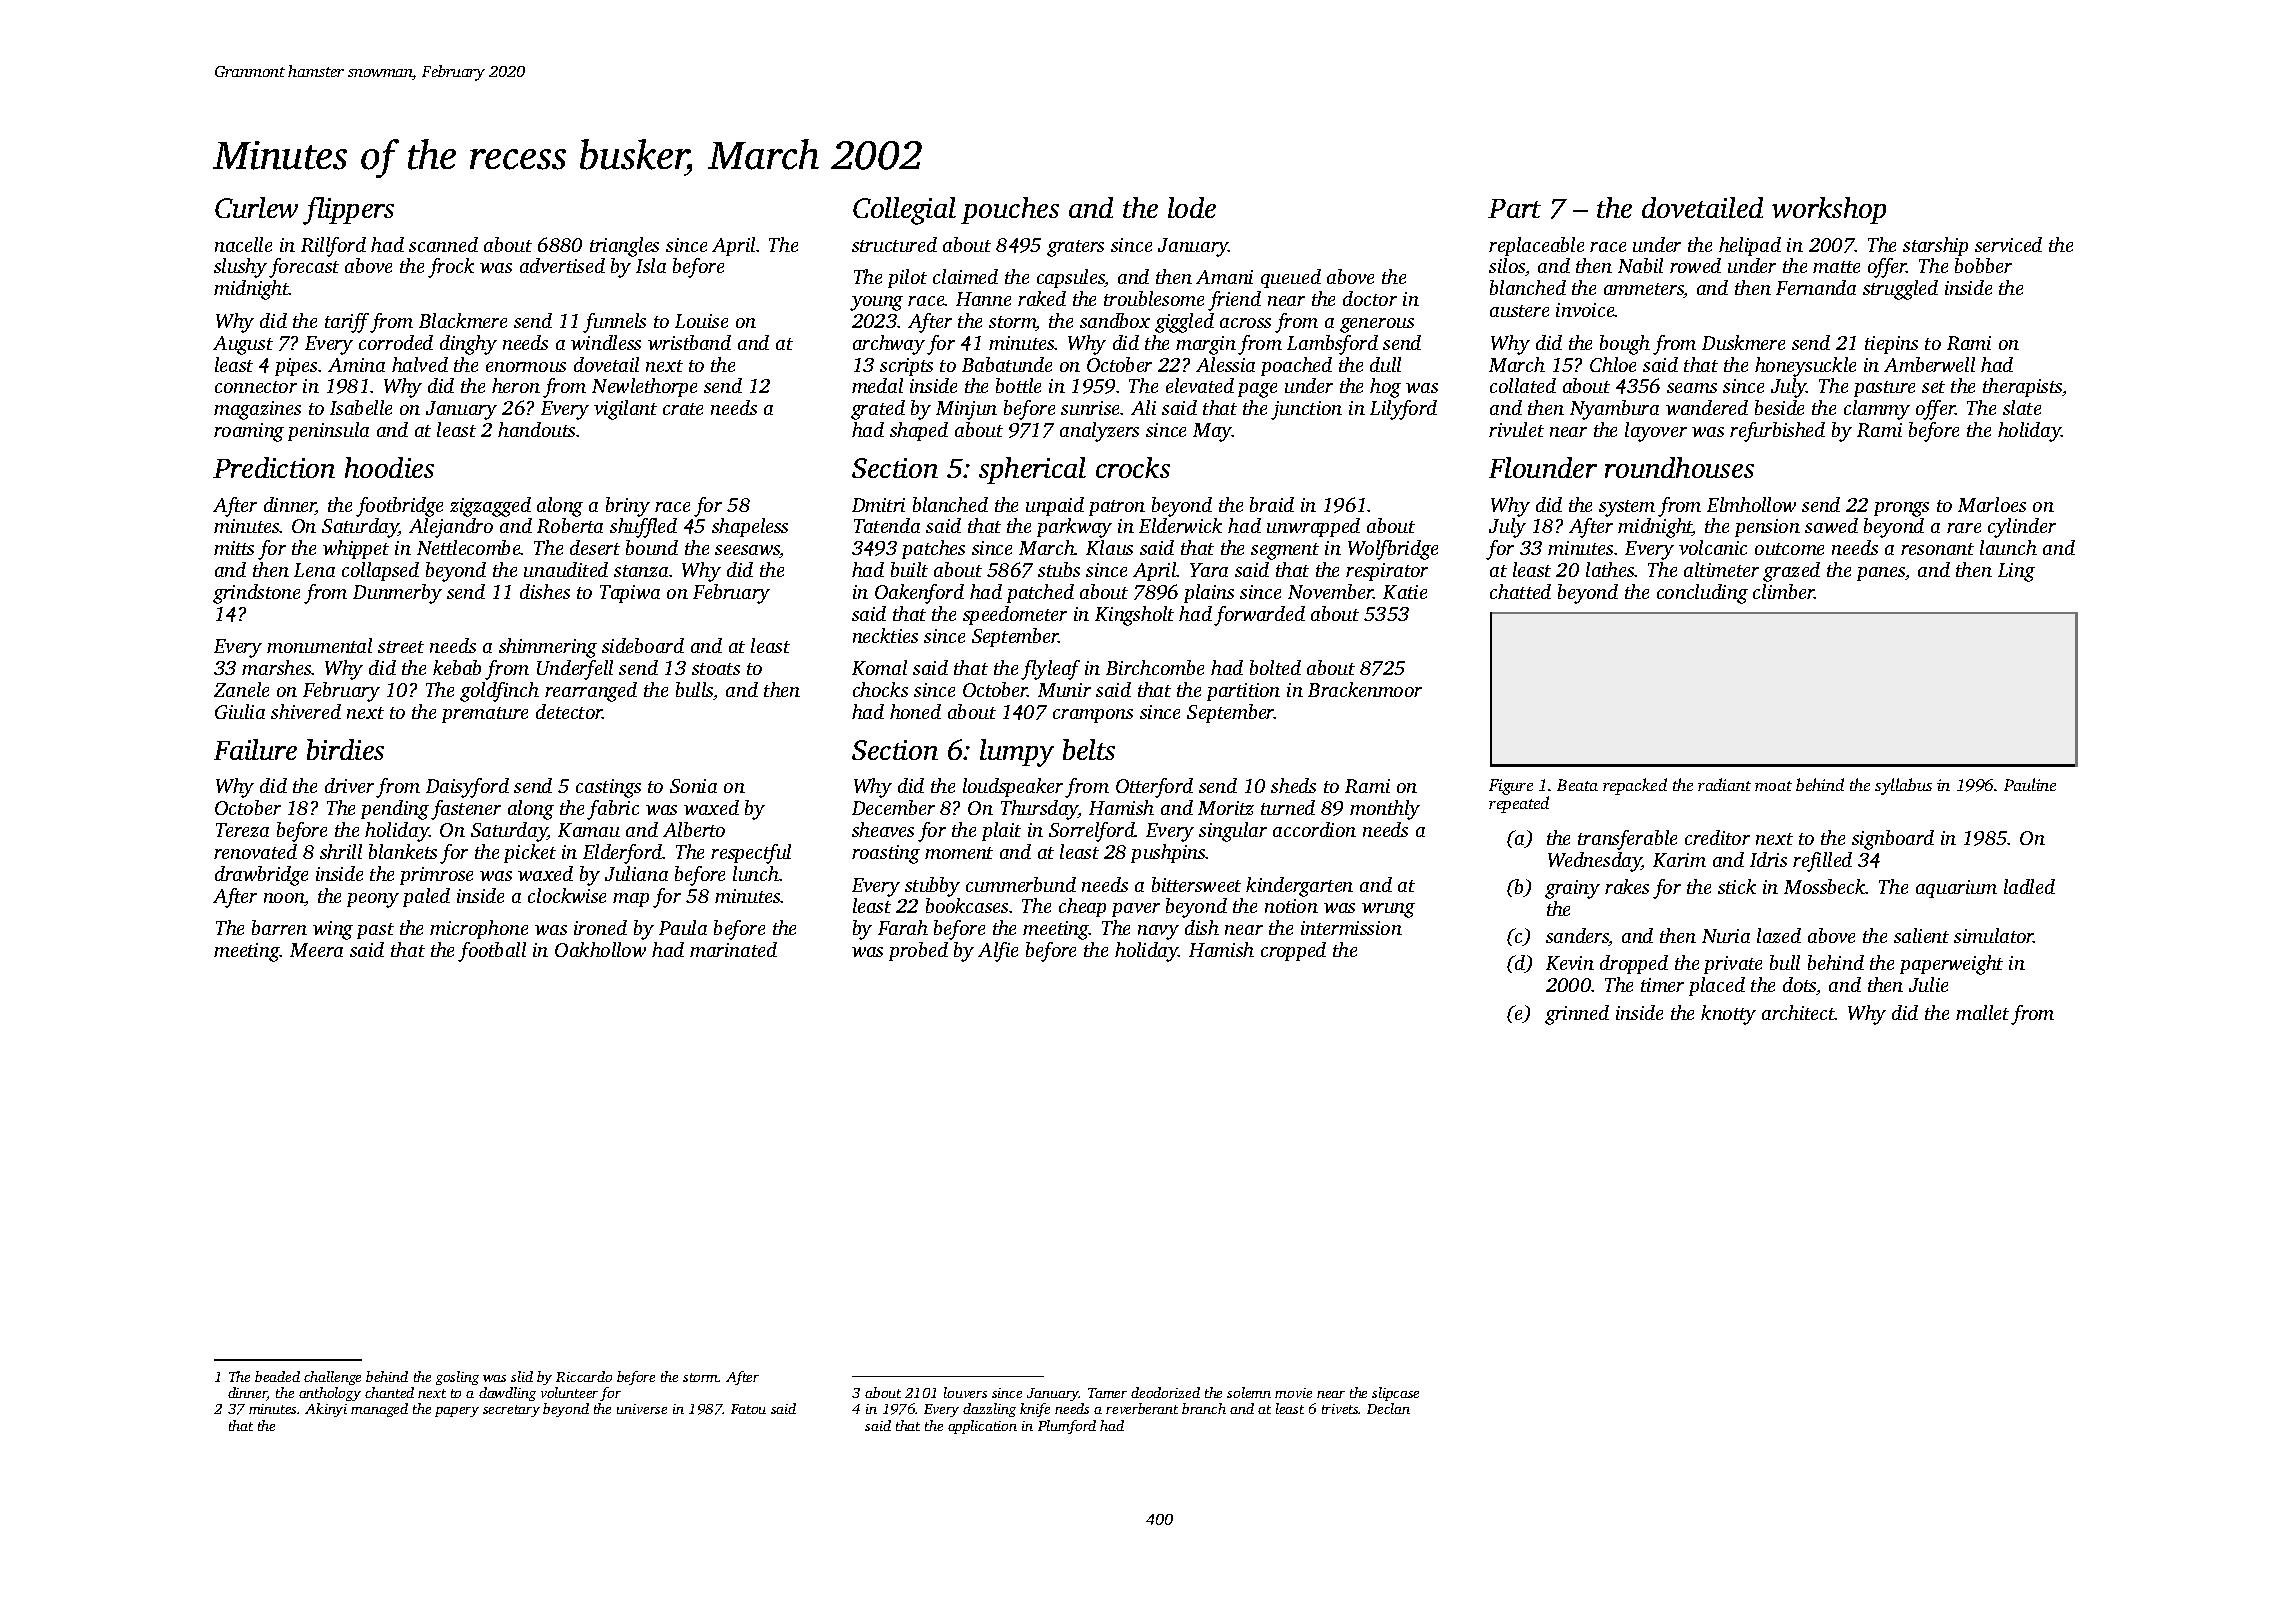 This page has width=2292, height=1620. Describe the element at coordinates (316, 950) in the page. I see `Meera` at that location.
